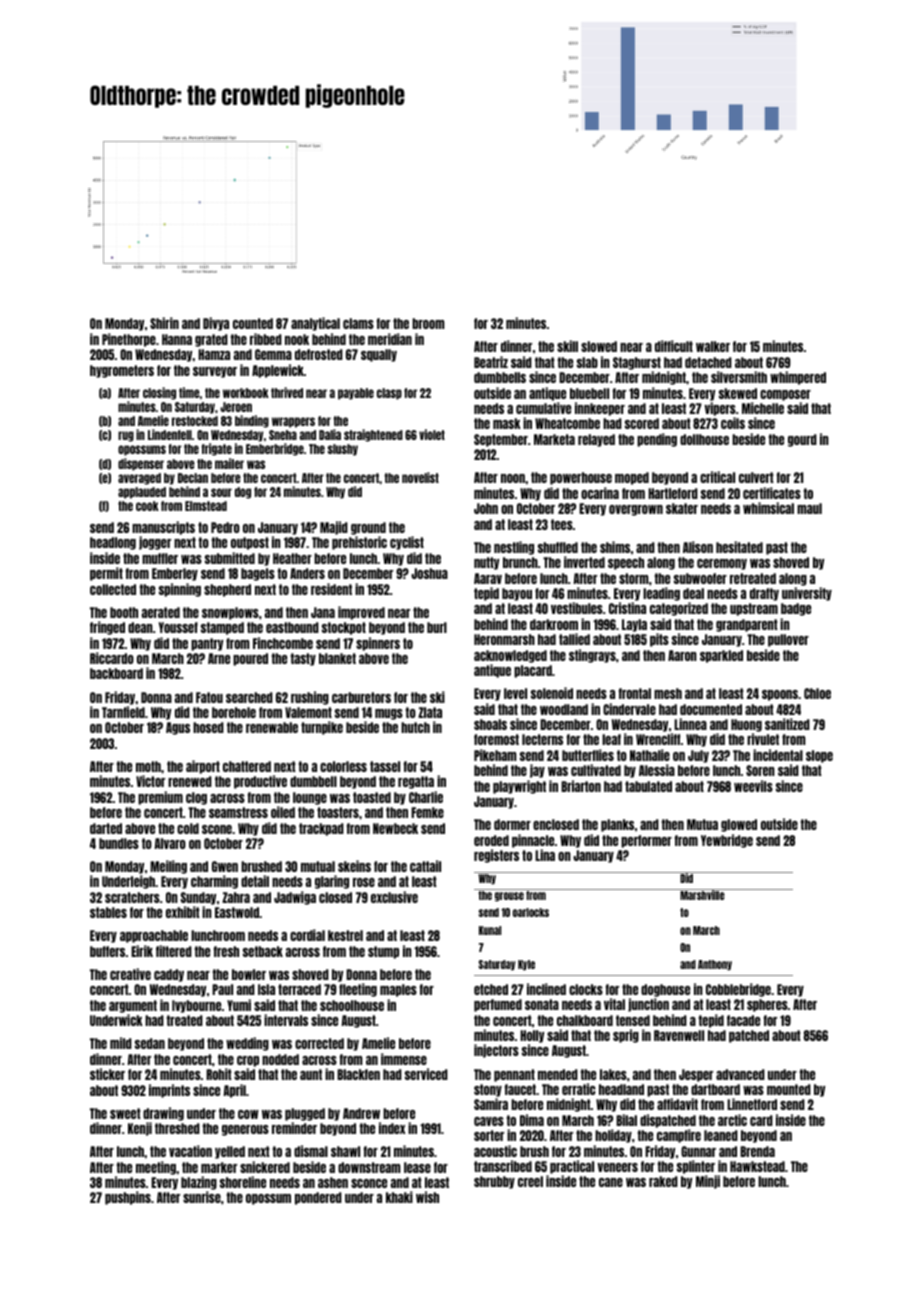 The image size is (924, 1308). What do you see at coordinates (552, 693) in the screenshot?
I see `solenoid` at bounding box center [552, 693].
